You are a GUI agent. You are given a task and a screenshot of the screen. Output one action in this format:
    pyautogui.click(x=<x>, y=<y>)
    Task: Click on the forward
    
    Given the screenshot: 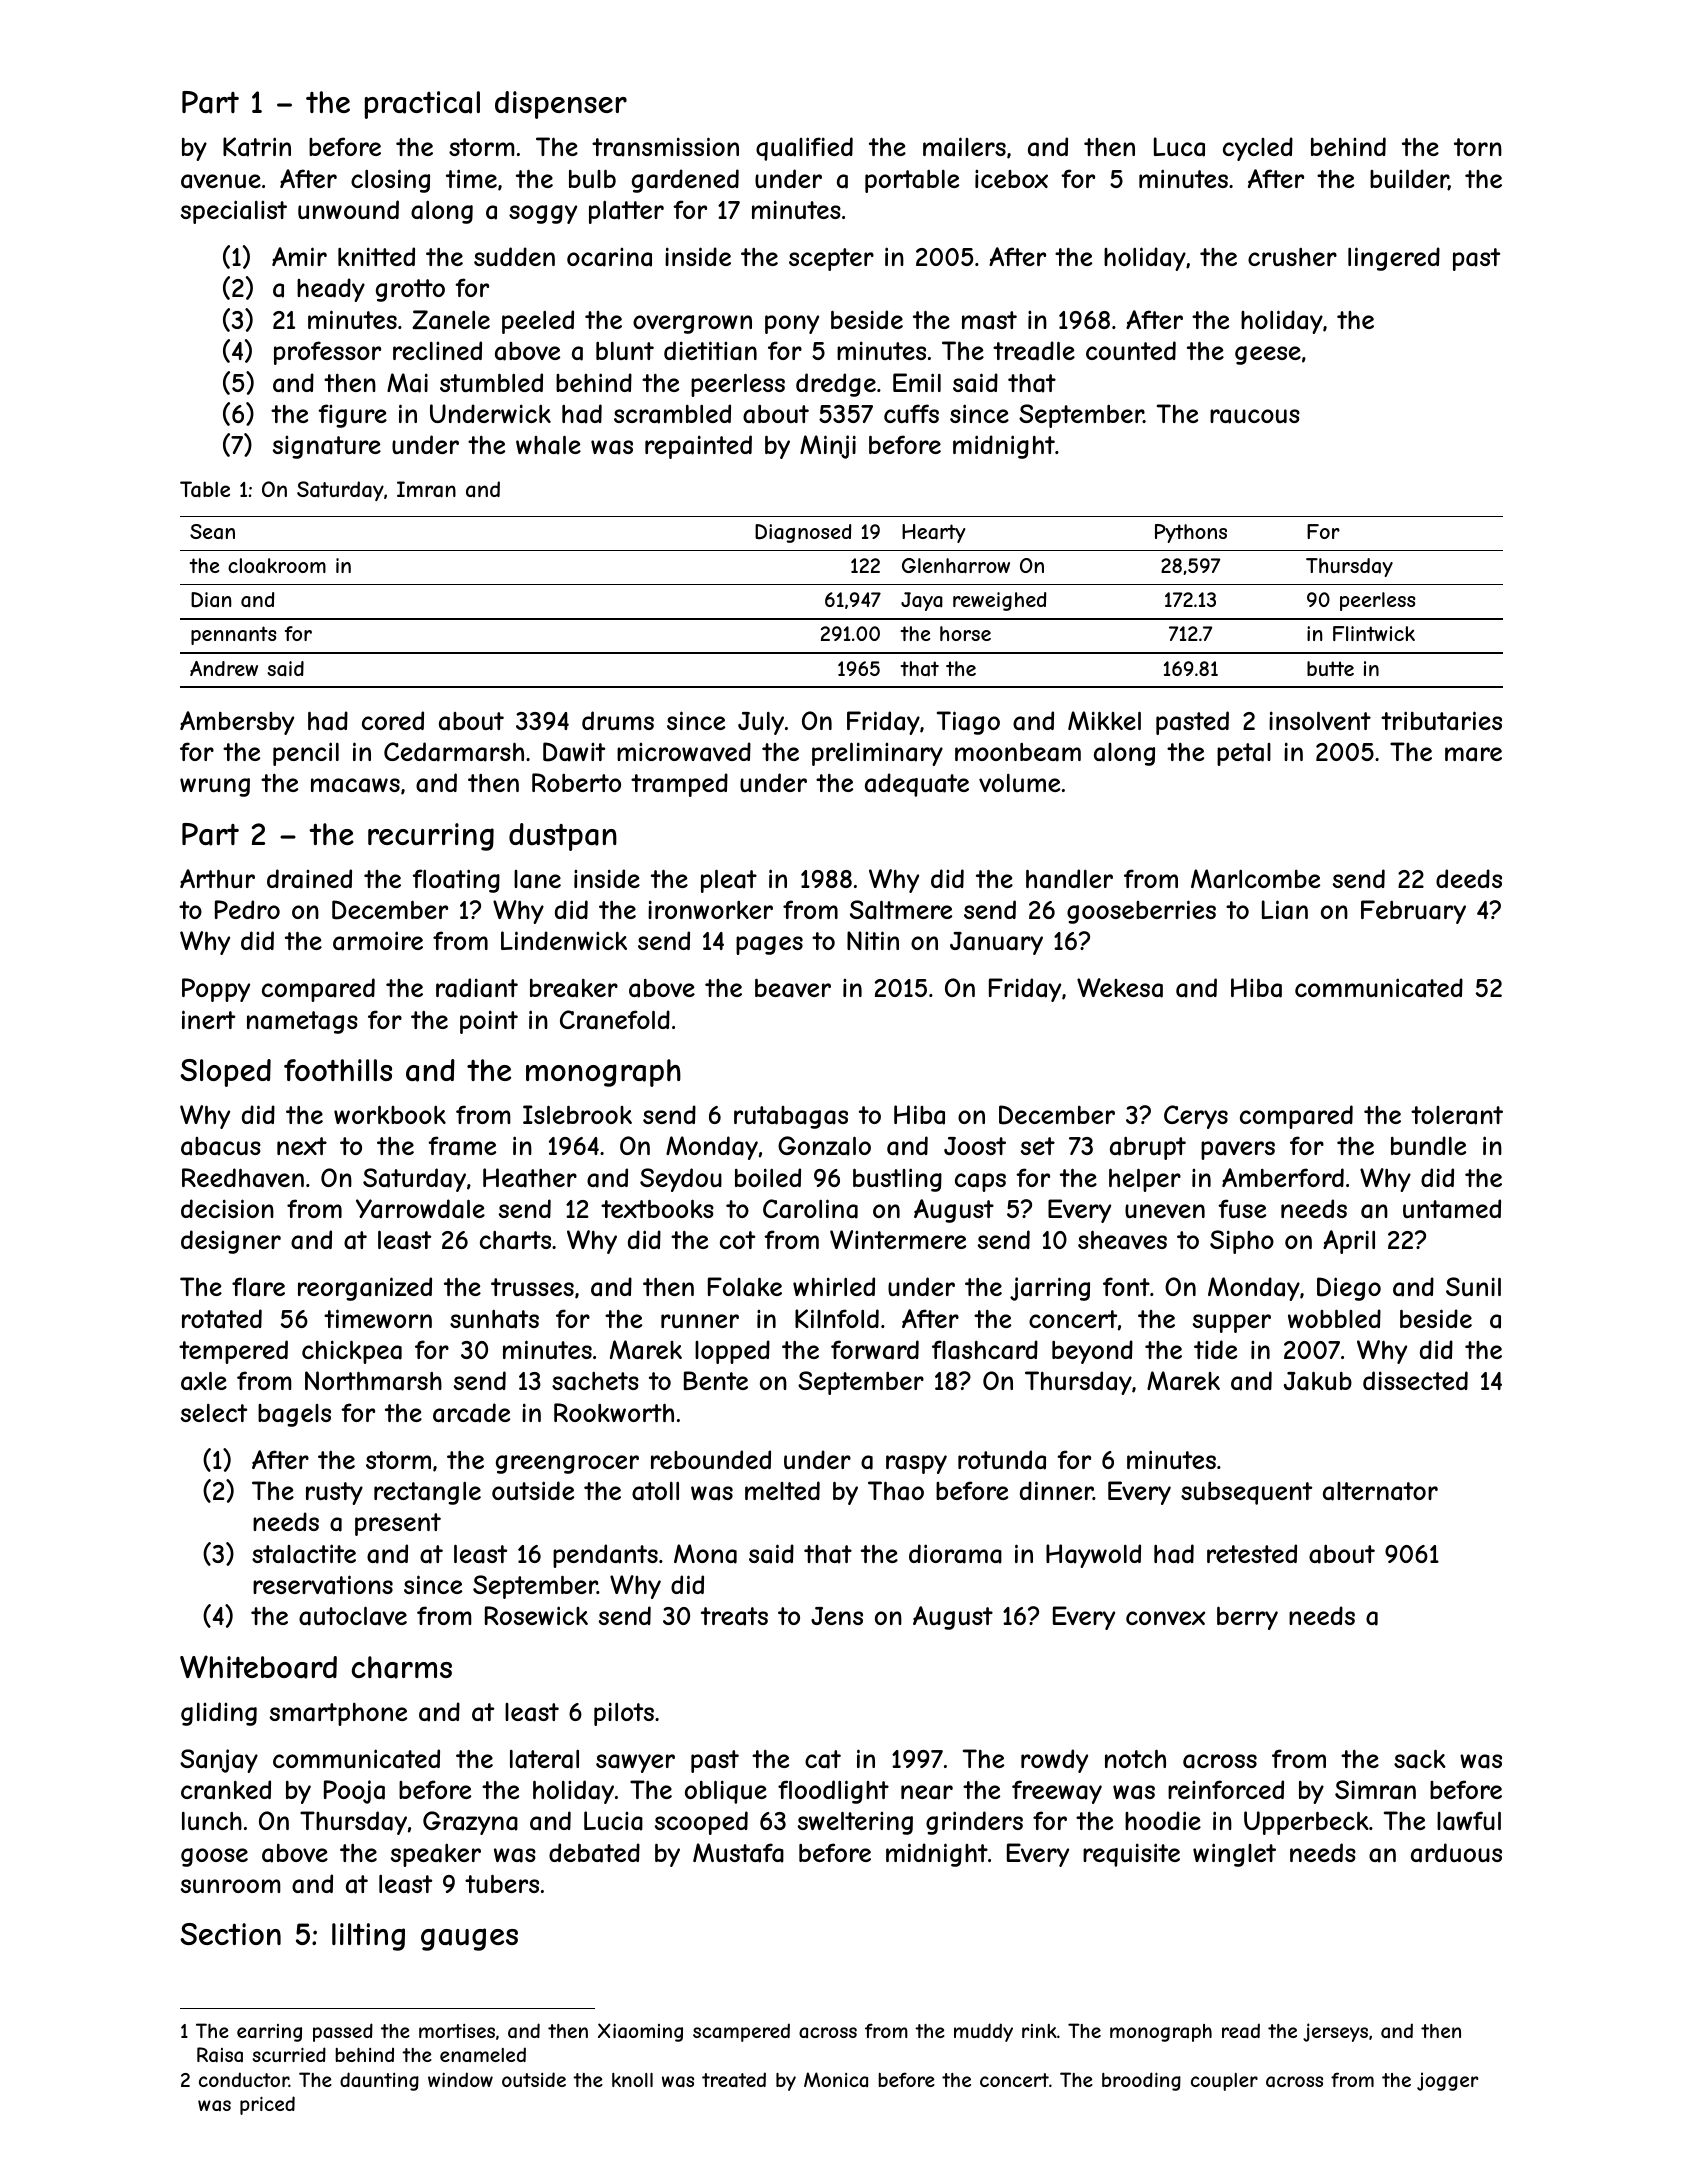 What is the action you would take?
    pyautogui.click(x=875, y=1350)
